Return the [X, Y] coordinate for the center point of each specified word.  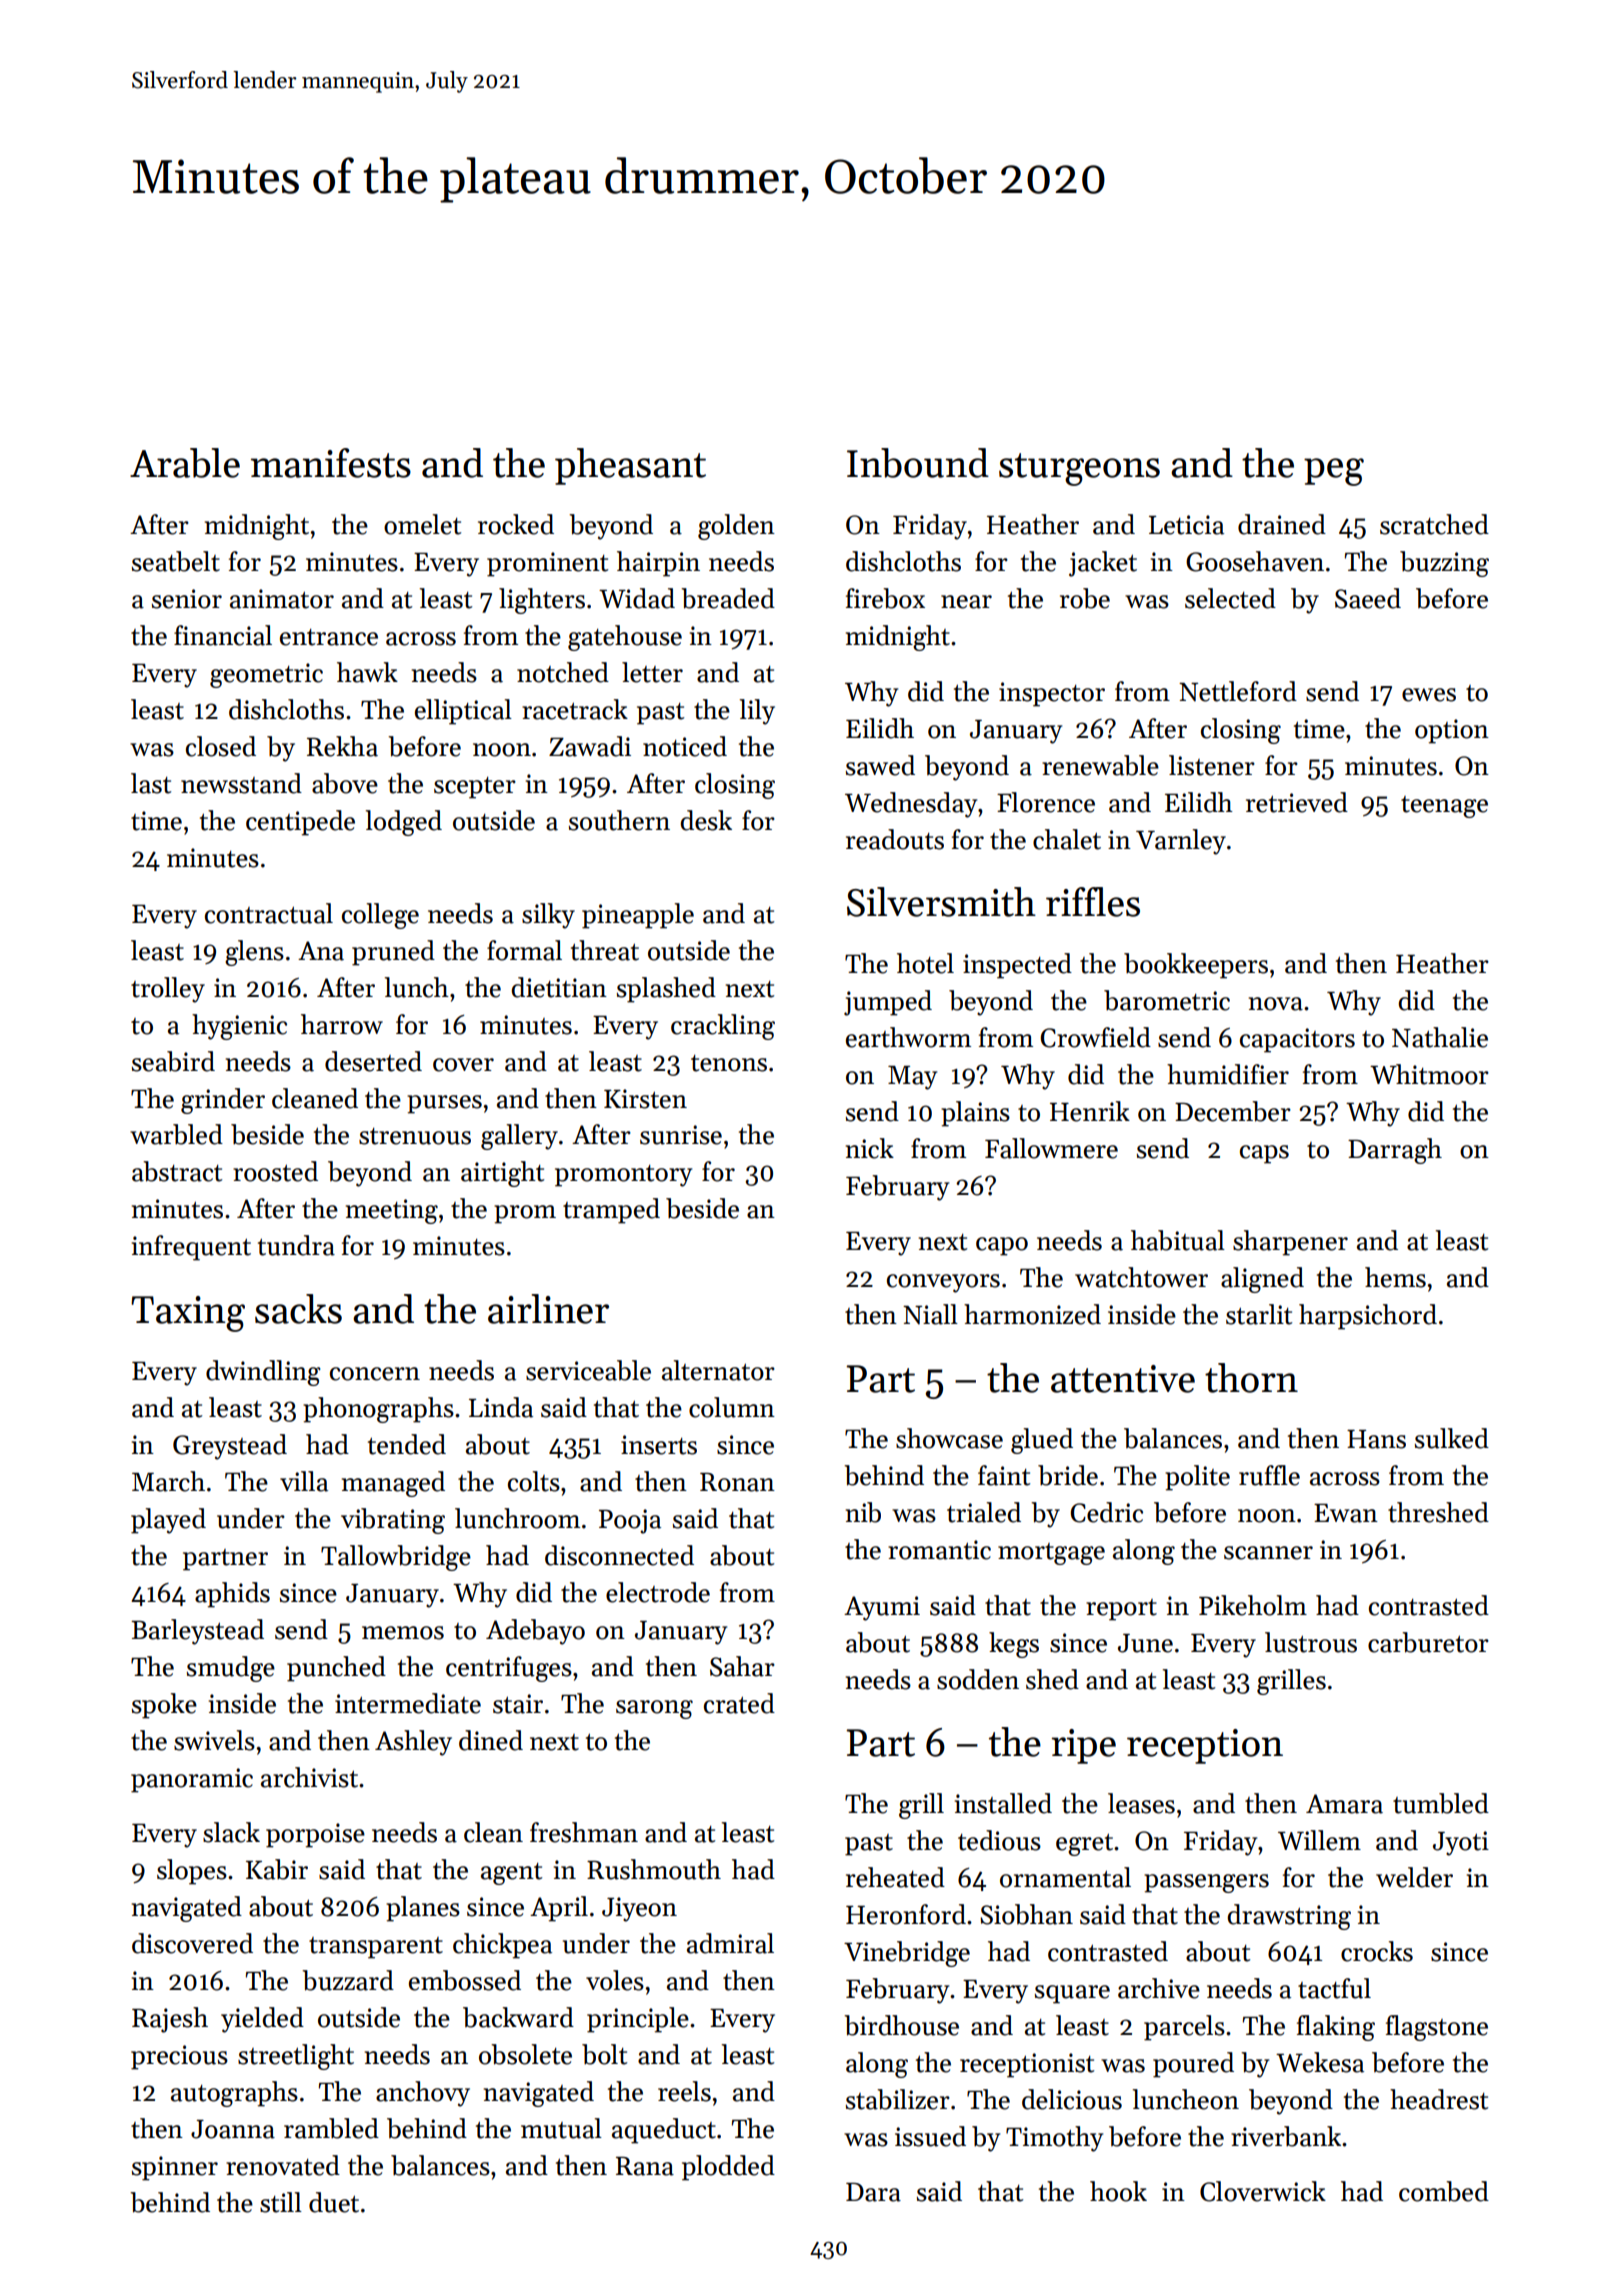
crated [739, 1703]
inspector [1052, 694]
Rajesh [170, 2020]
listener [1212, 765]
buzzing [1444, 564]
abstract [177, 1171]
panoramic [192, 1780]
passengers [1206, 1883]
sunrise [681, 1135]
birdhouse [901, 2025]
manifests [331, 463]
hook [1118, 2191]
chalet [1067, 839]
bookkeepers [1196, 966]
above [345, 783]
